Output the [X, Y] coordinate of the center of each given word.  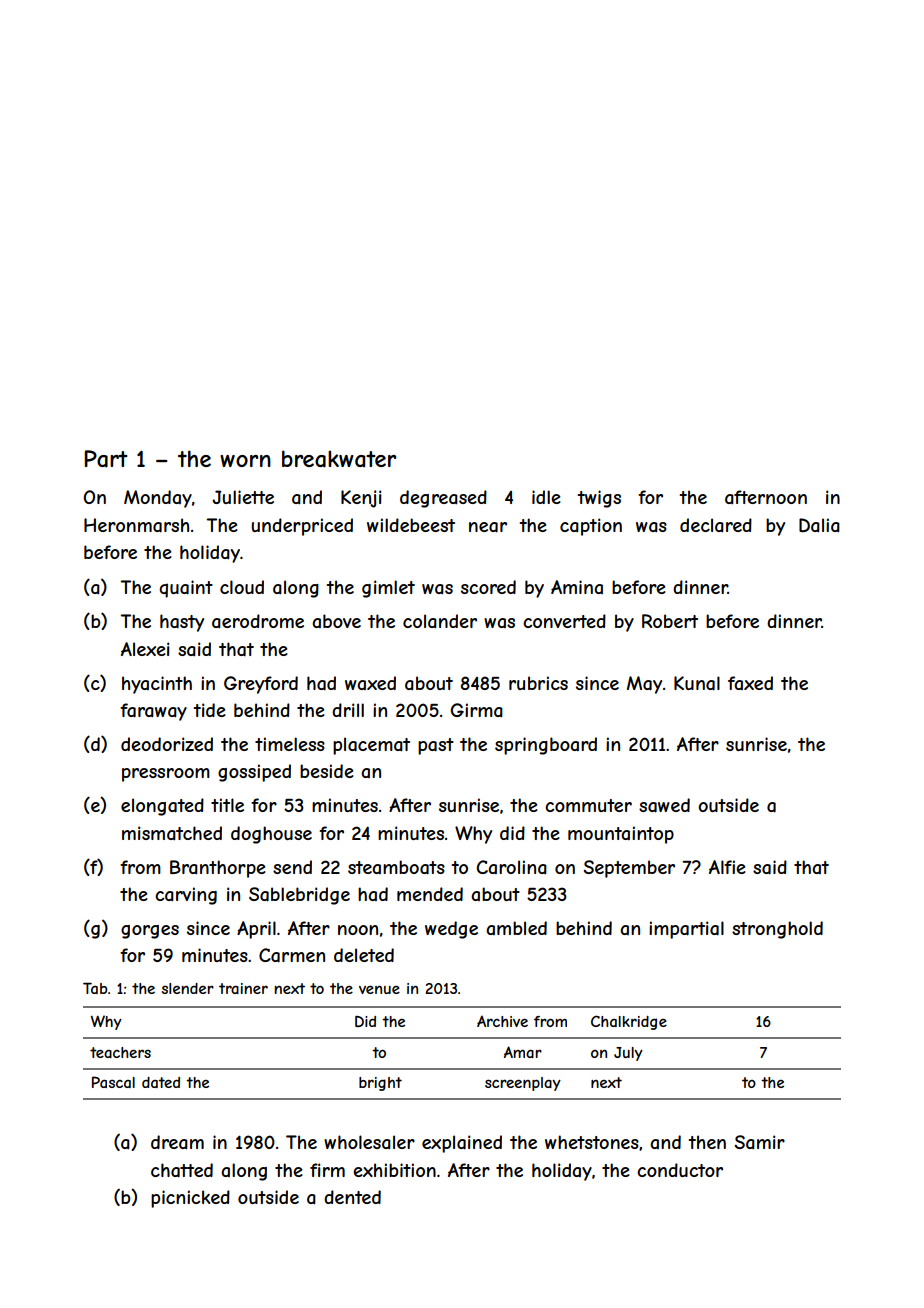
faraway [153, 712]
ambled [516, 928]
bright [380, 1084]
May [644, 685]
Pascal [113, 1082]
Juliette [243, 497]
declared [716, 525]
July [628, 1054]
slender [188, 988]
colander [440, 621]
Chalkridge [629, 1022]
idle [546, 497]
